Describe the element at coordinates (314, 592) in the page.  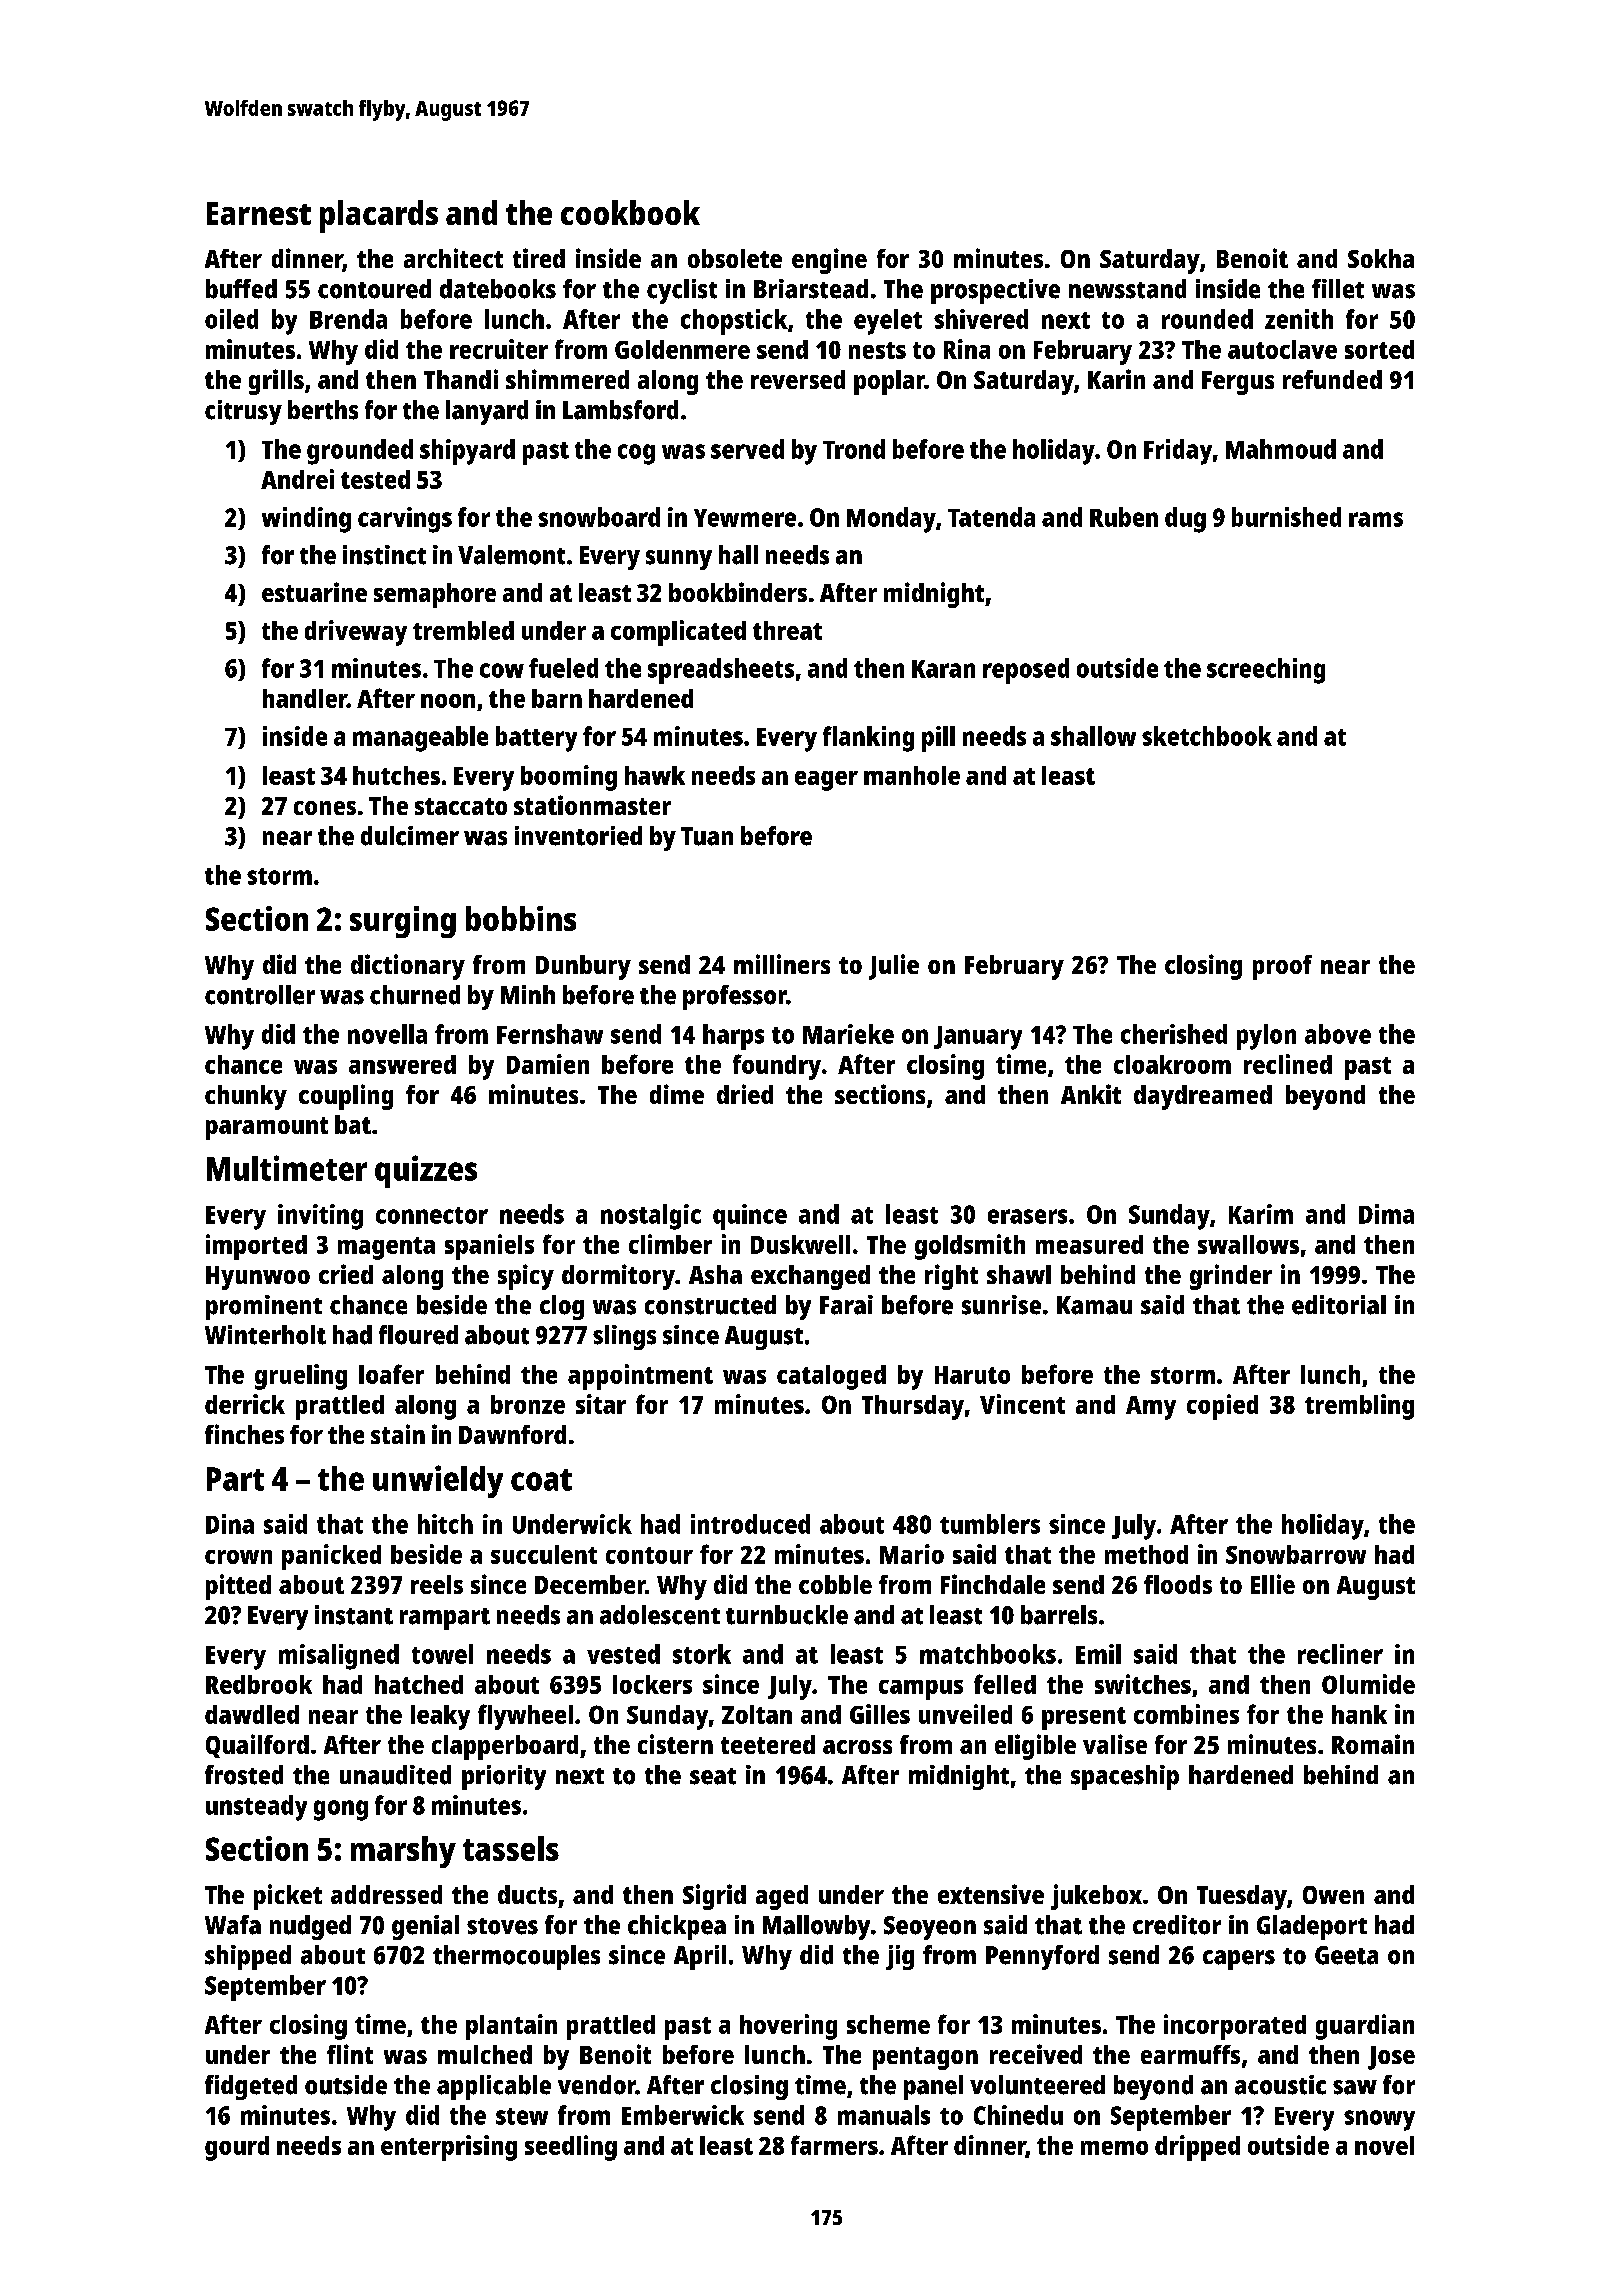
I see `estuarine` at that location.
